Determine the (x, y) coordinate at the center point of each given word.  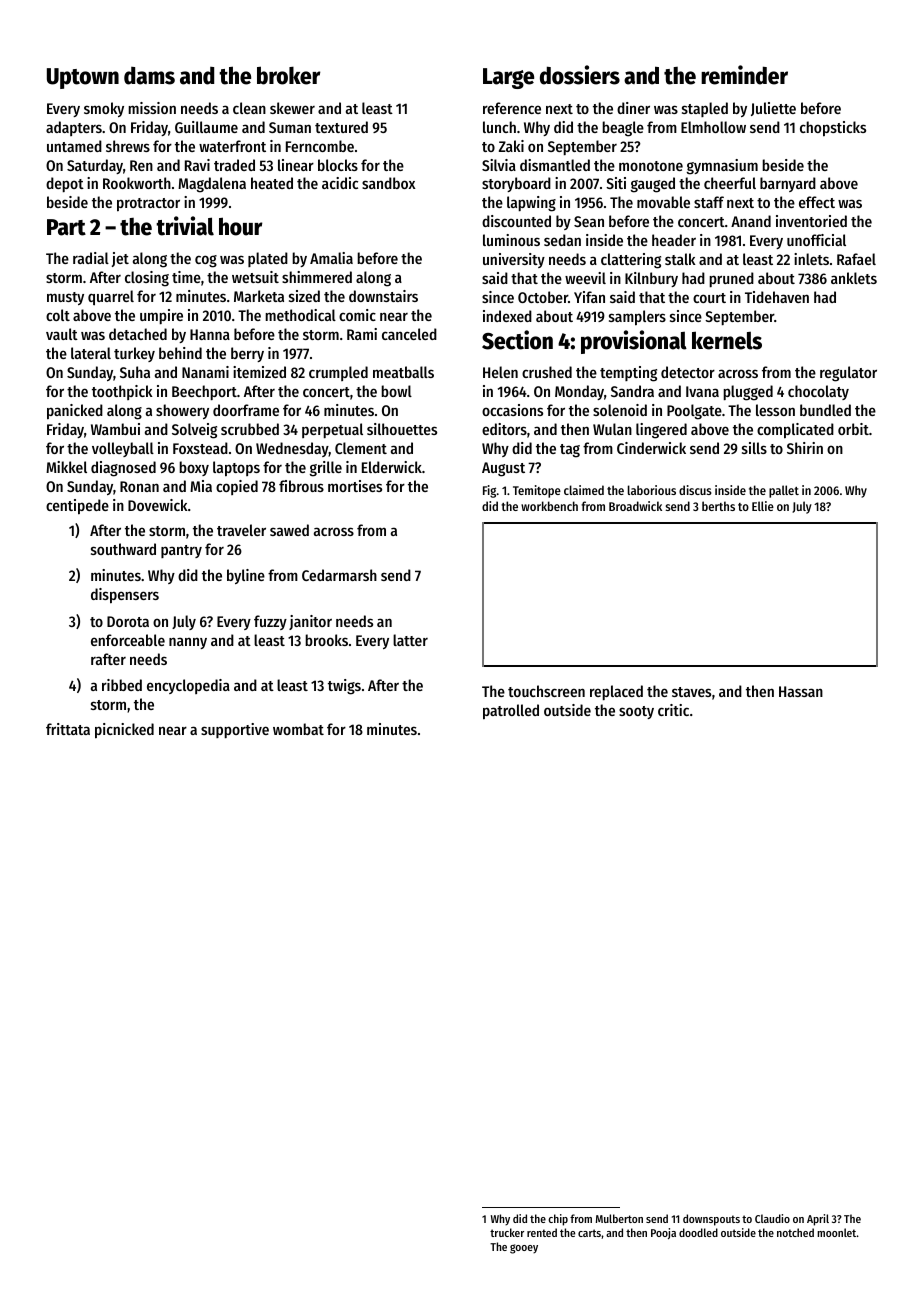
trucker (507, 1232)
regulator (848, 374)
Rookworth (137, 183)
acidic (340, 183)
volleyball (123, 449)
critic (673, 710)
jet (120, 259)
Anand (751, 221)
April (818, 1220)
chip (558, 1220)
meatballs (403, 372)
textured (341, 127)
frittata (68, 729)
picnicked (124, 731)
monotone (651, 166)
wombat (298, 729)
